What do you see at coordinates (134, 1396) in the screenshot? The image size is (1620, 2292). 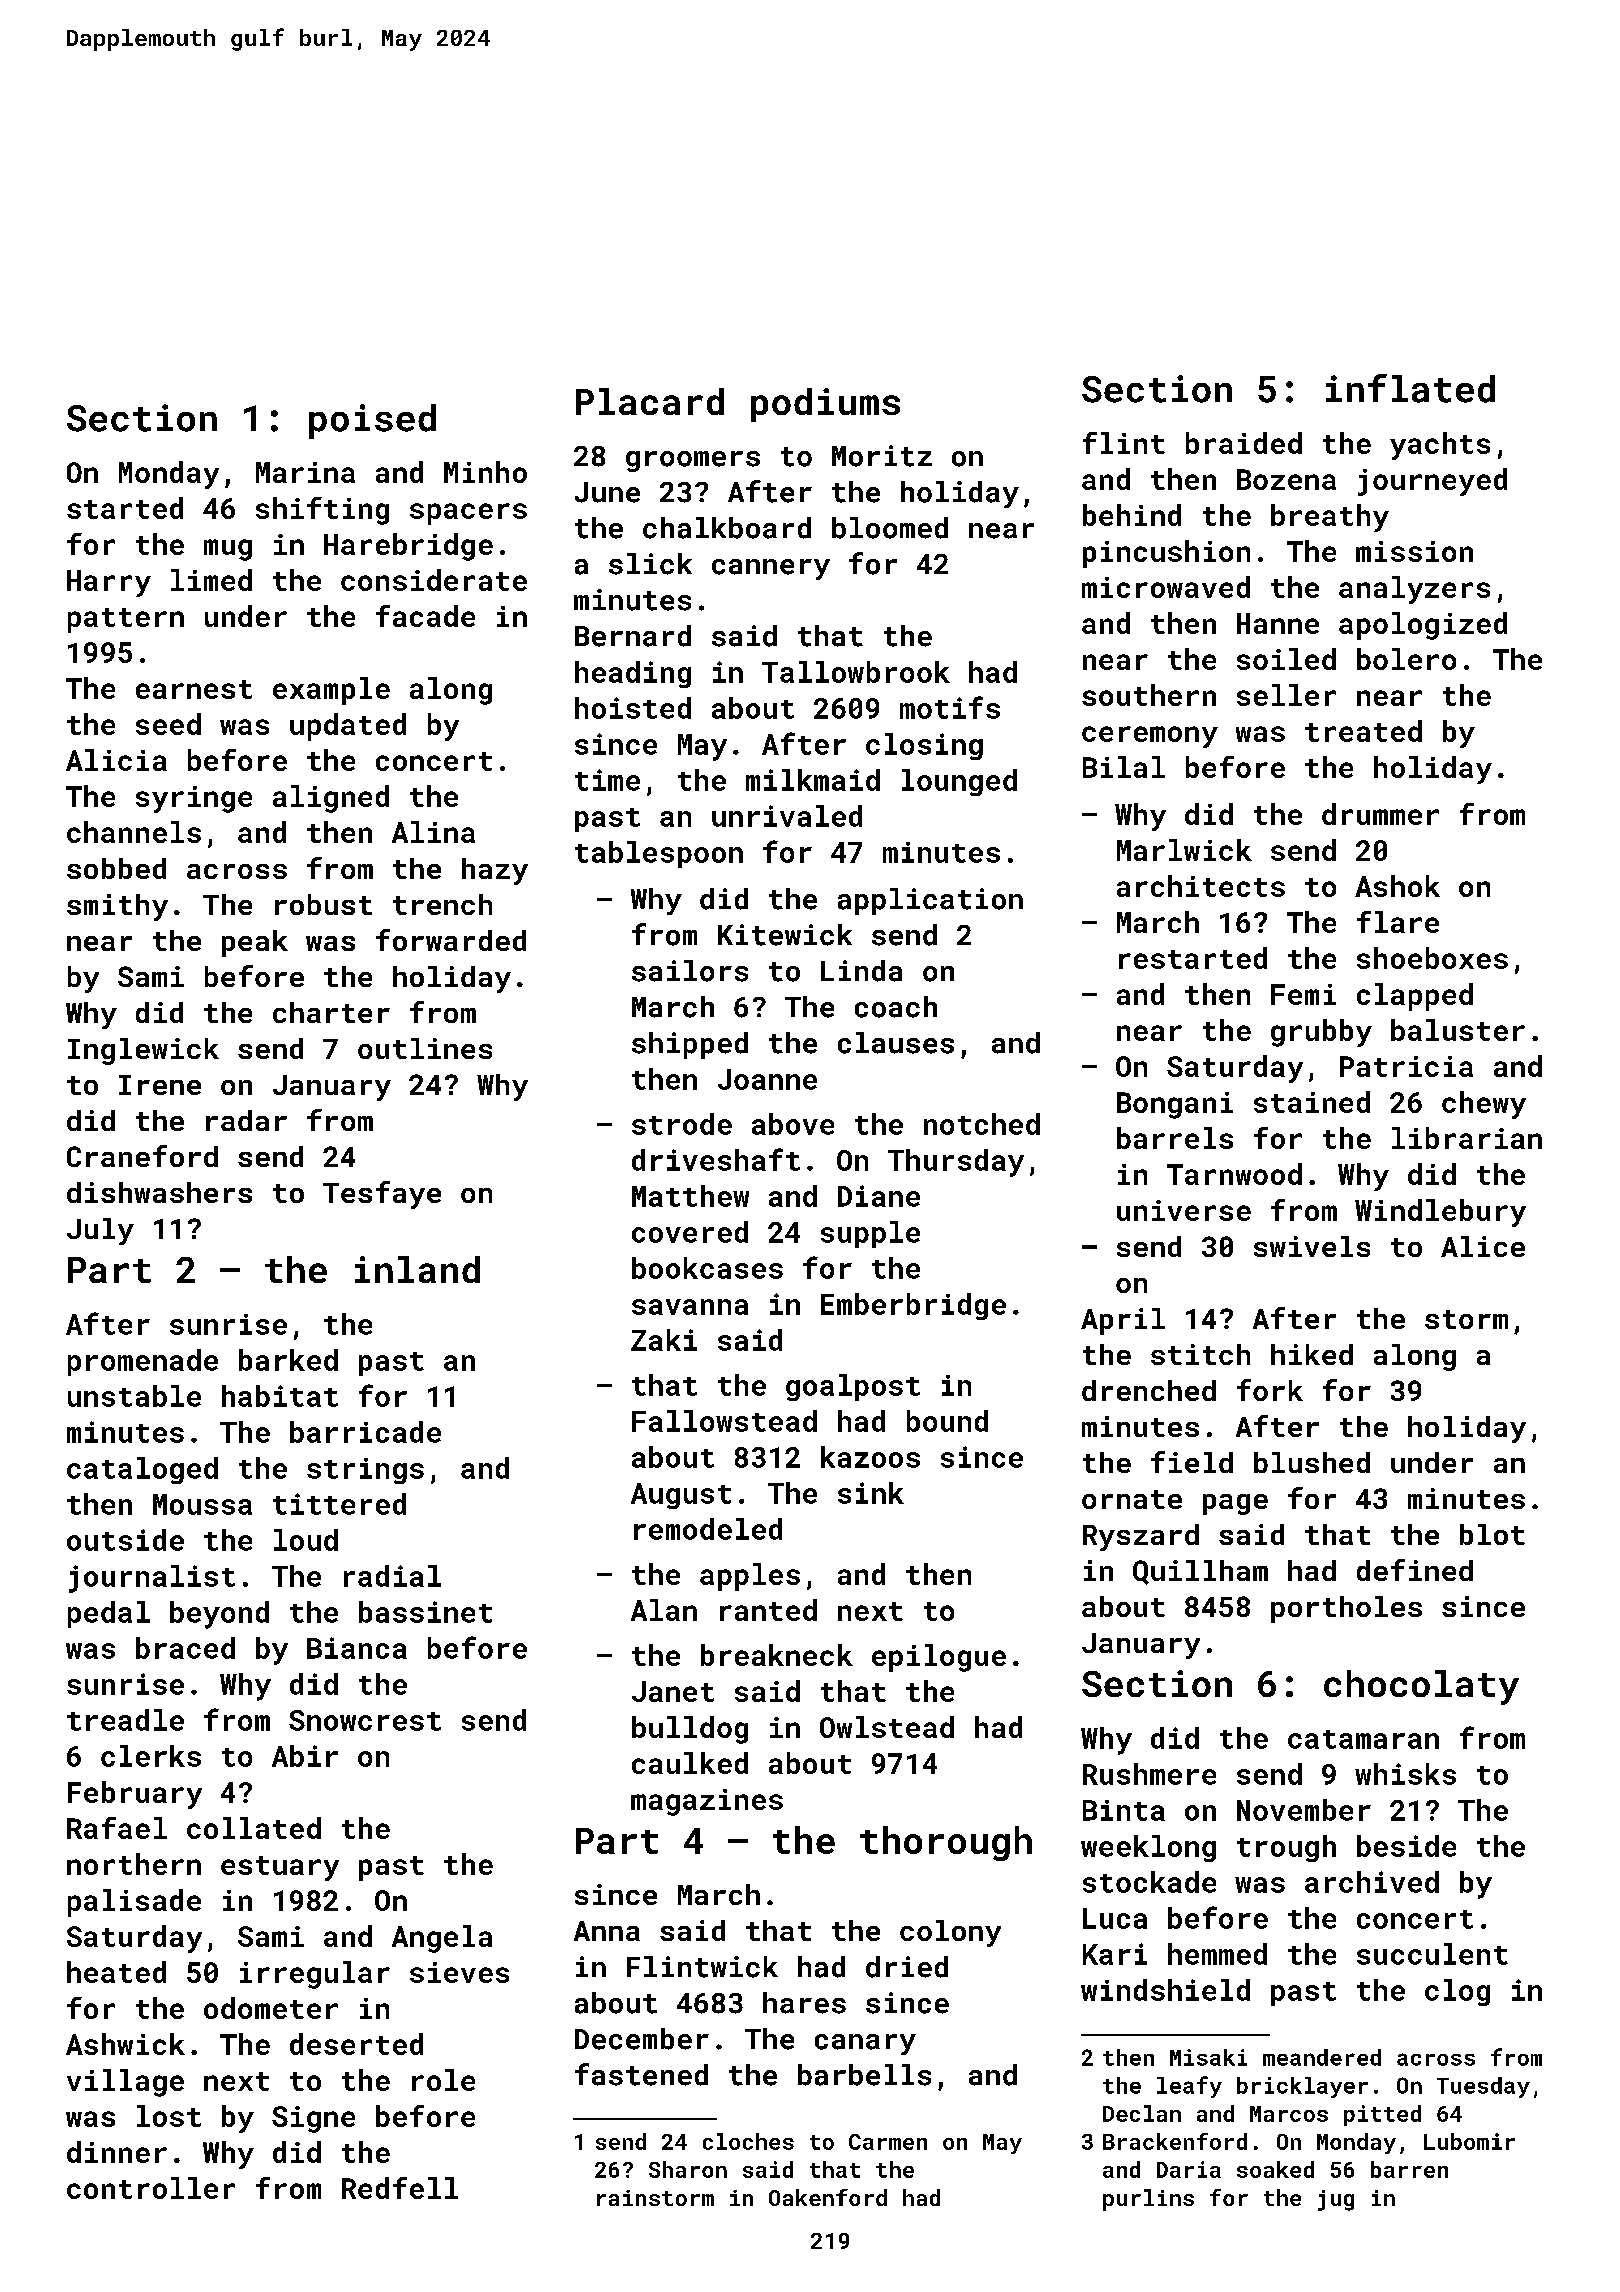 I see `unstable` at bounding box center [134, 1396].
